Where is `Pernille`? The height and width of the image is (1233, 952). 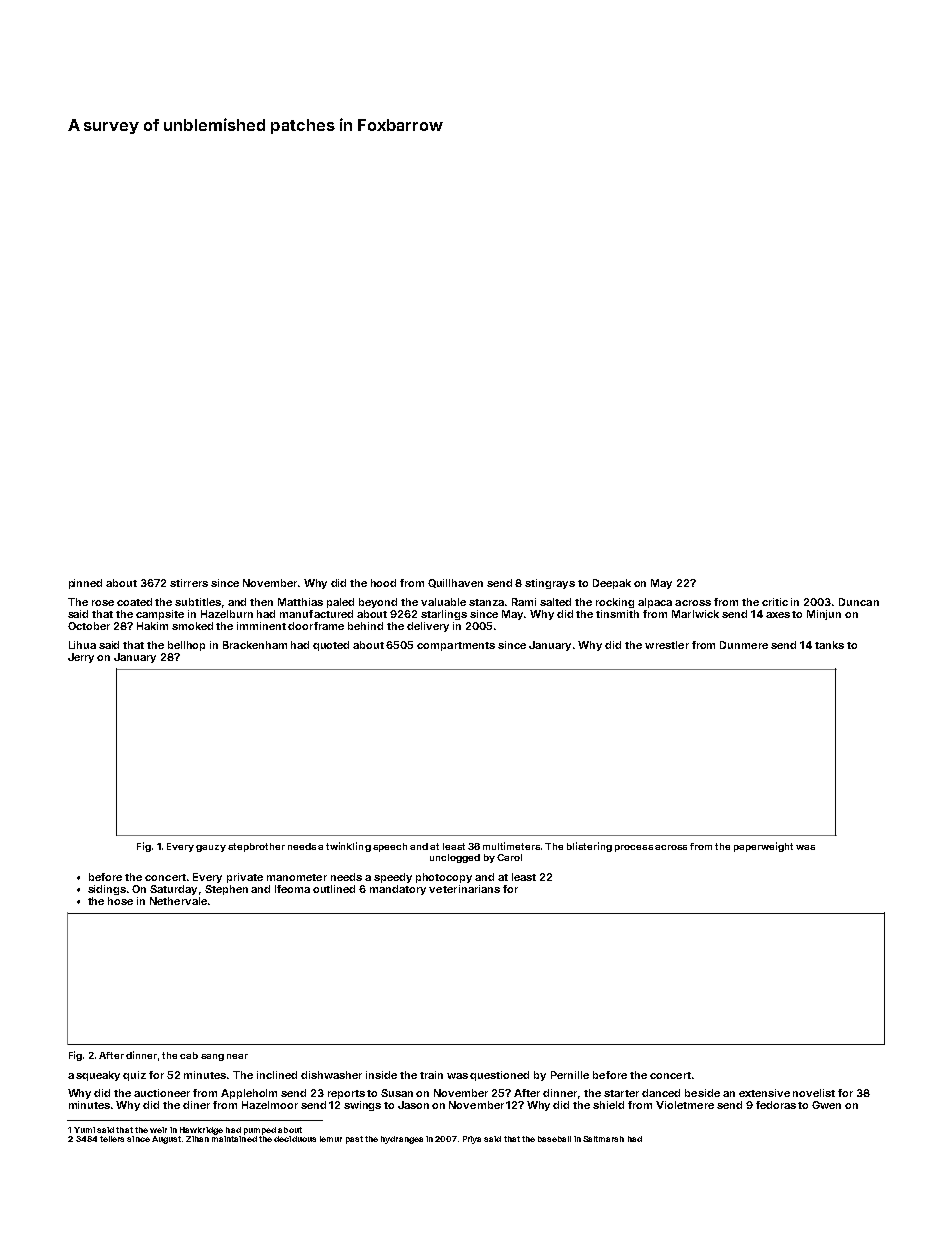 Pernille is located at coordinates (570, 1075).
